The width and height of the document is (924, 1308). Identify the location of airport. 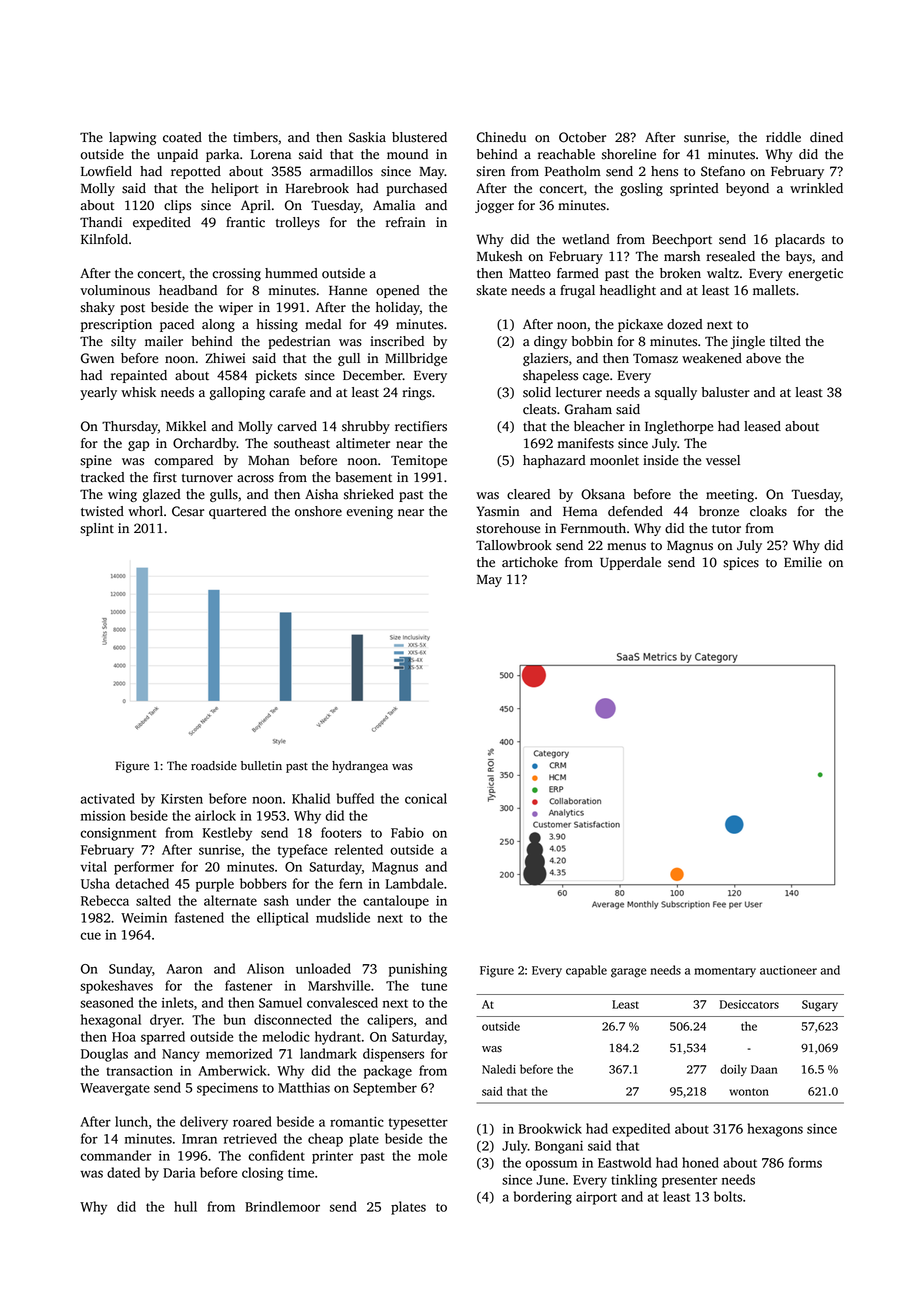
(596, 1198).
